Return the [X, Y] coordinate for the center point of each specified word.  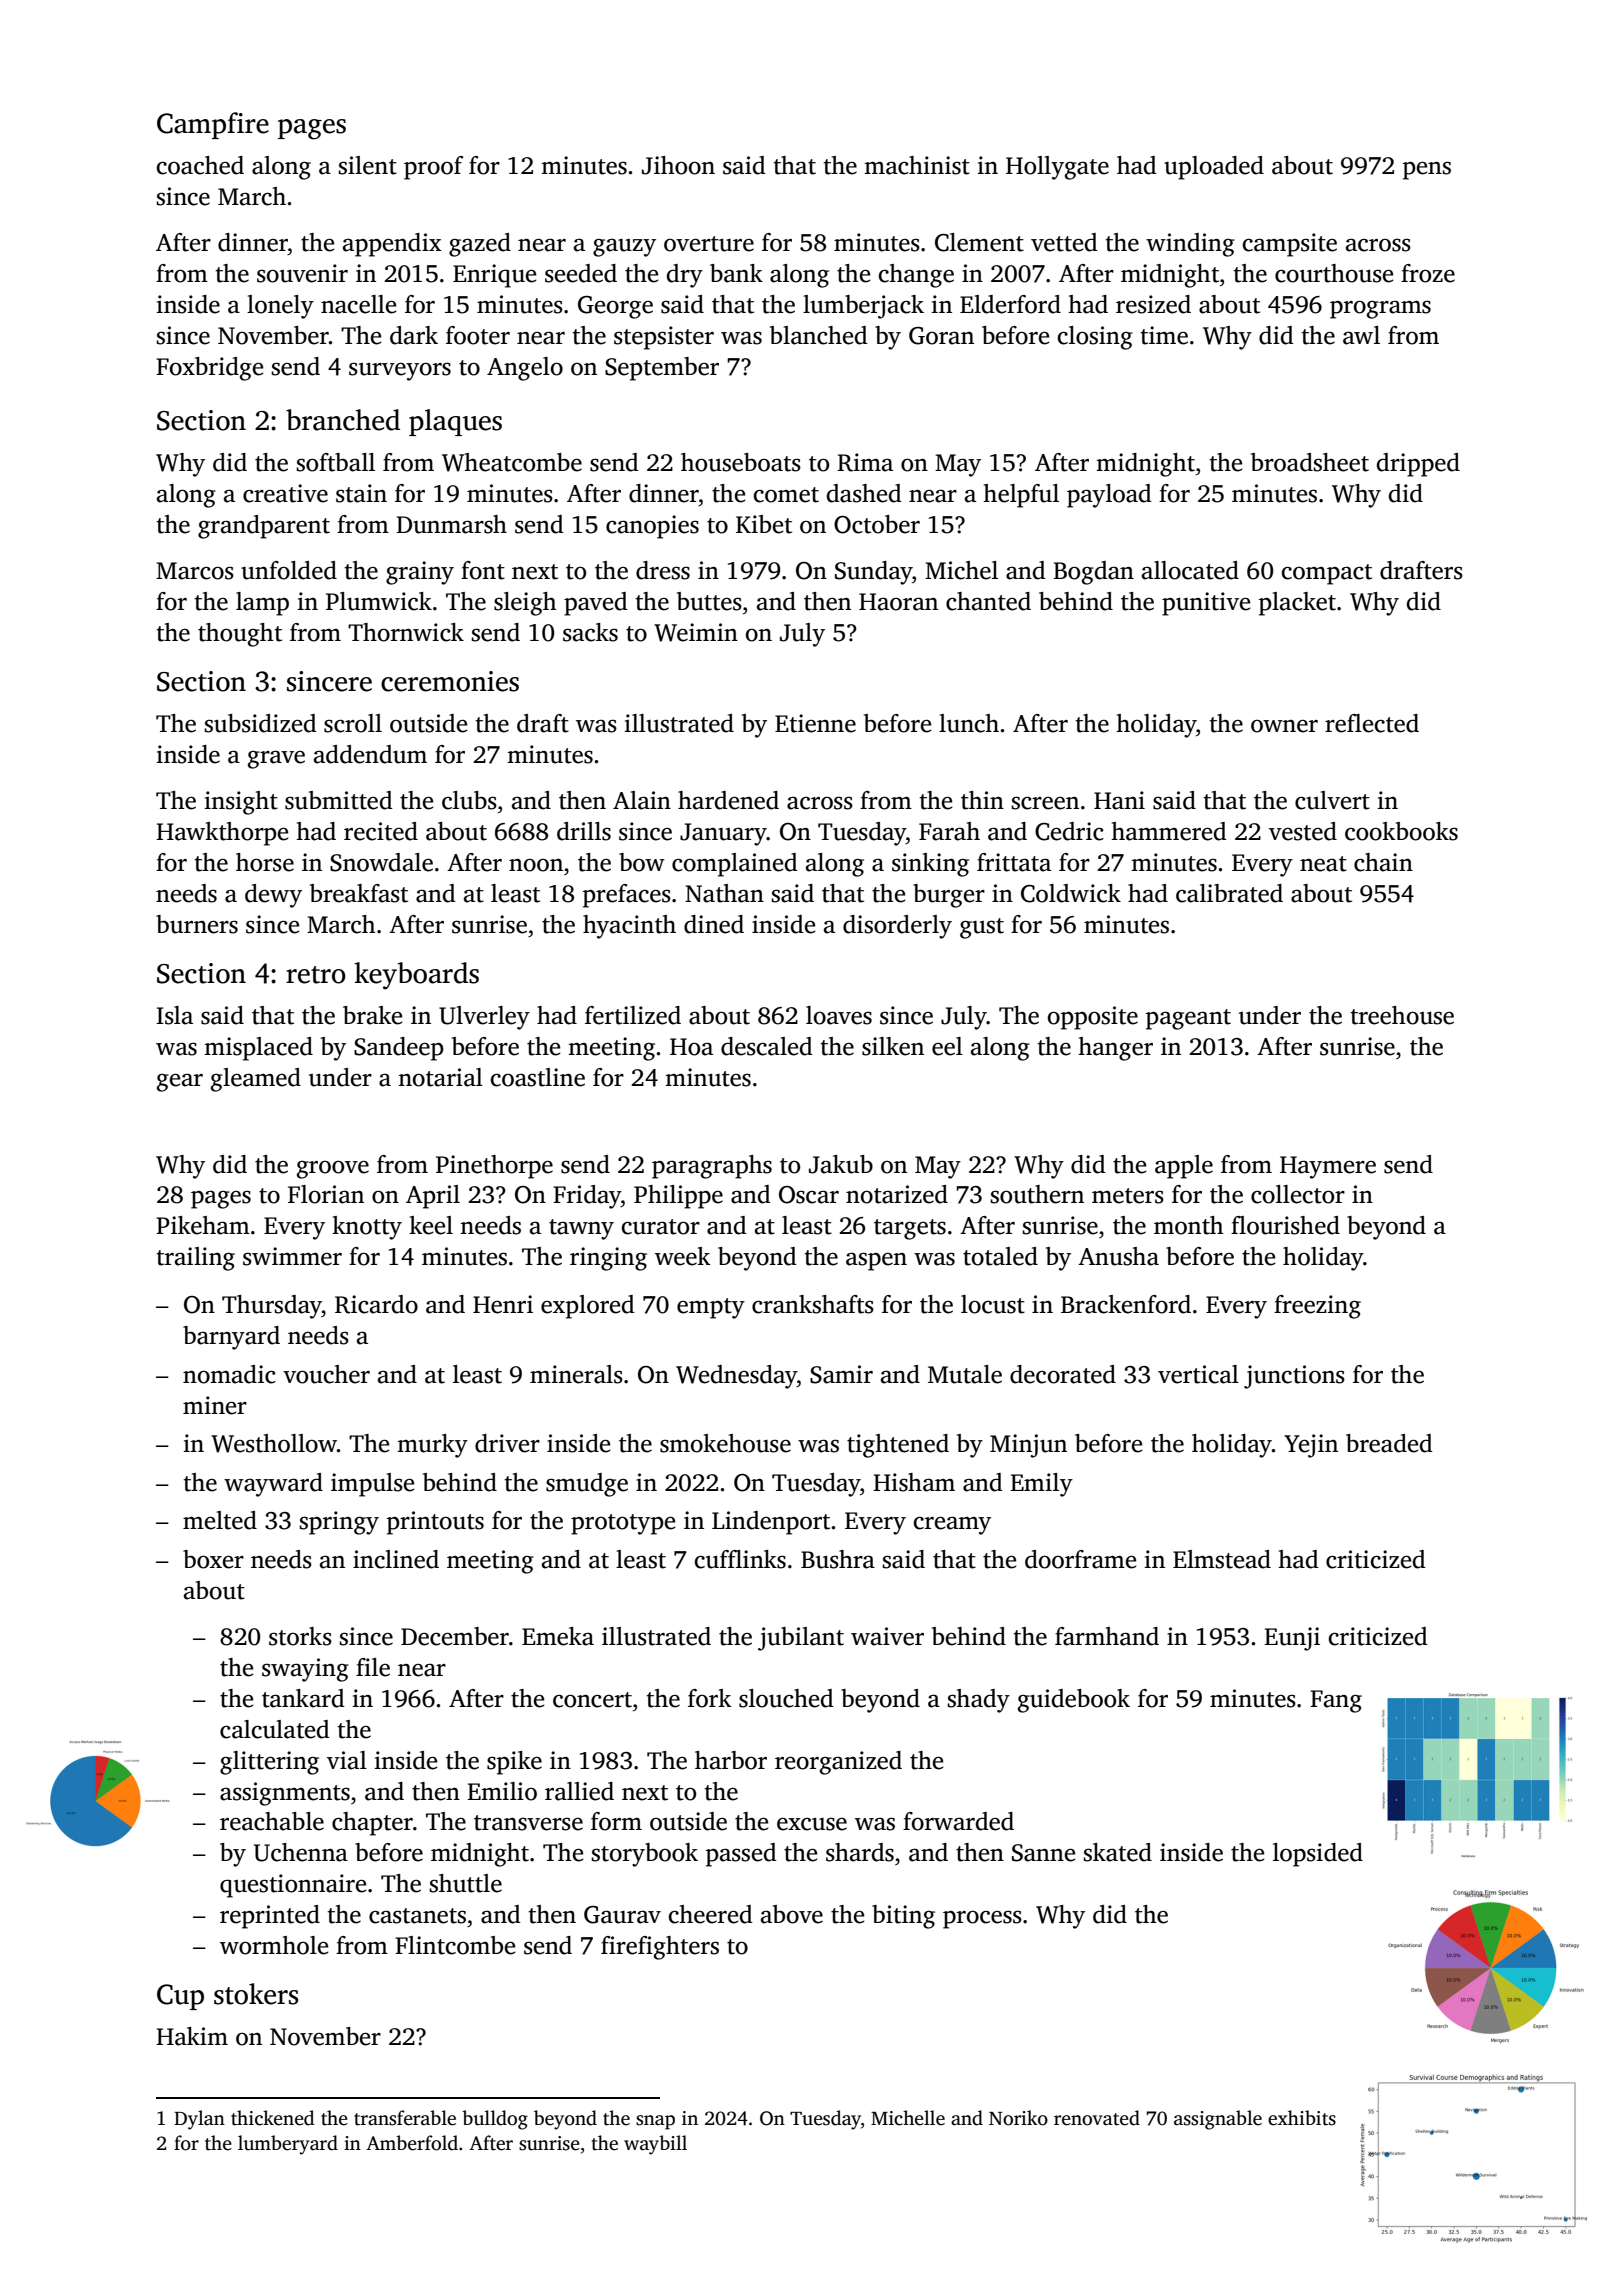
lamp [262, 604]
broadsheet [1310, 462]
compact [1327, 574]
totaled [1000, 1256]
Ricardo [376, 1304]
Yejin [1311, 1446]
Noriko [1018, 2118]
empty [711, 1308]
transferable [405, 2118]
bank [736, 273]
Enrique [494, 276]
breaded [1389, 1443]
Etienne [815, 723]
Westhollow [274, 1443]
